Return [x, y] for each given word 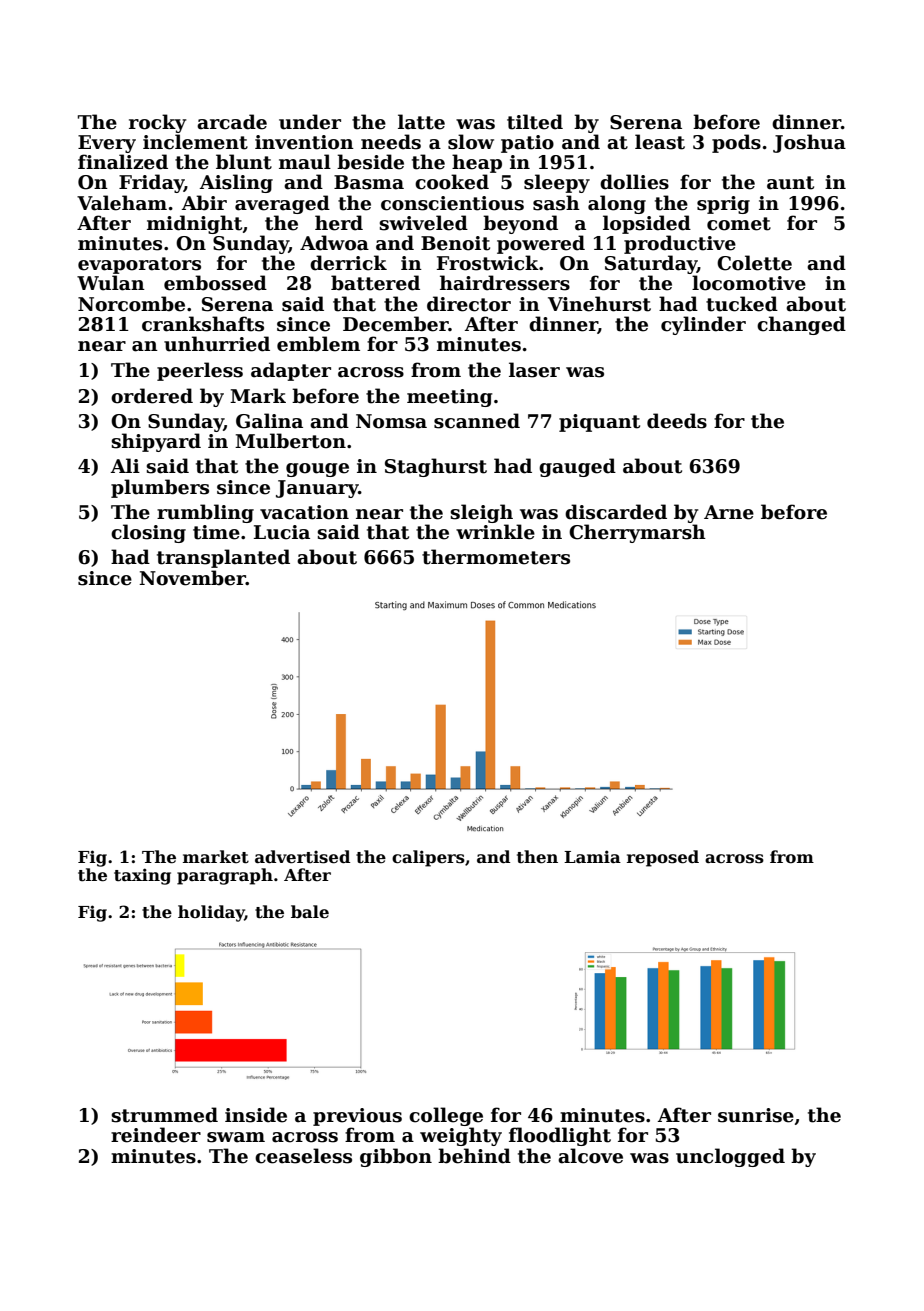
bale [310, 912]
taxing [142, 876]
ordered [152, 396]
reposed [663, 858]
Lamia [592, 856]
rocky [158, 123]
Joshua [809, 143]
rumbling [205, 513]
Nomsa [391, 421]
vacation [304, 512]
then [537, 857]
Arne [729, 512]
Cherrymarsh [637, 533]
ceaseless [303, 1156]
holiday [211, 913]
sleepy [557, 183]
